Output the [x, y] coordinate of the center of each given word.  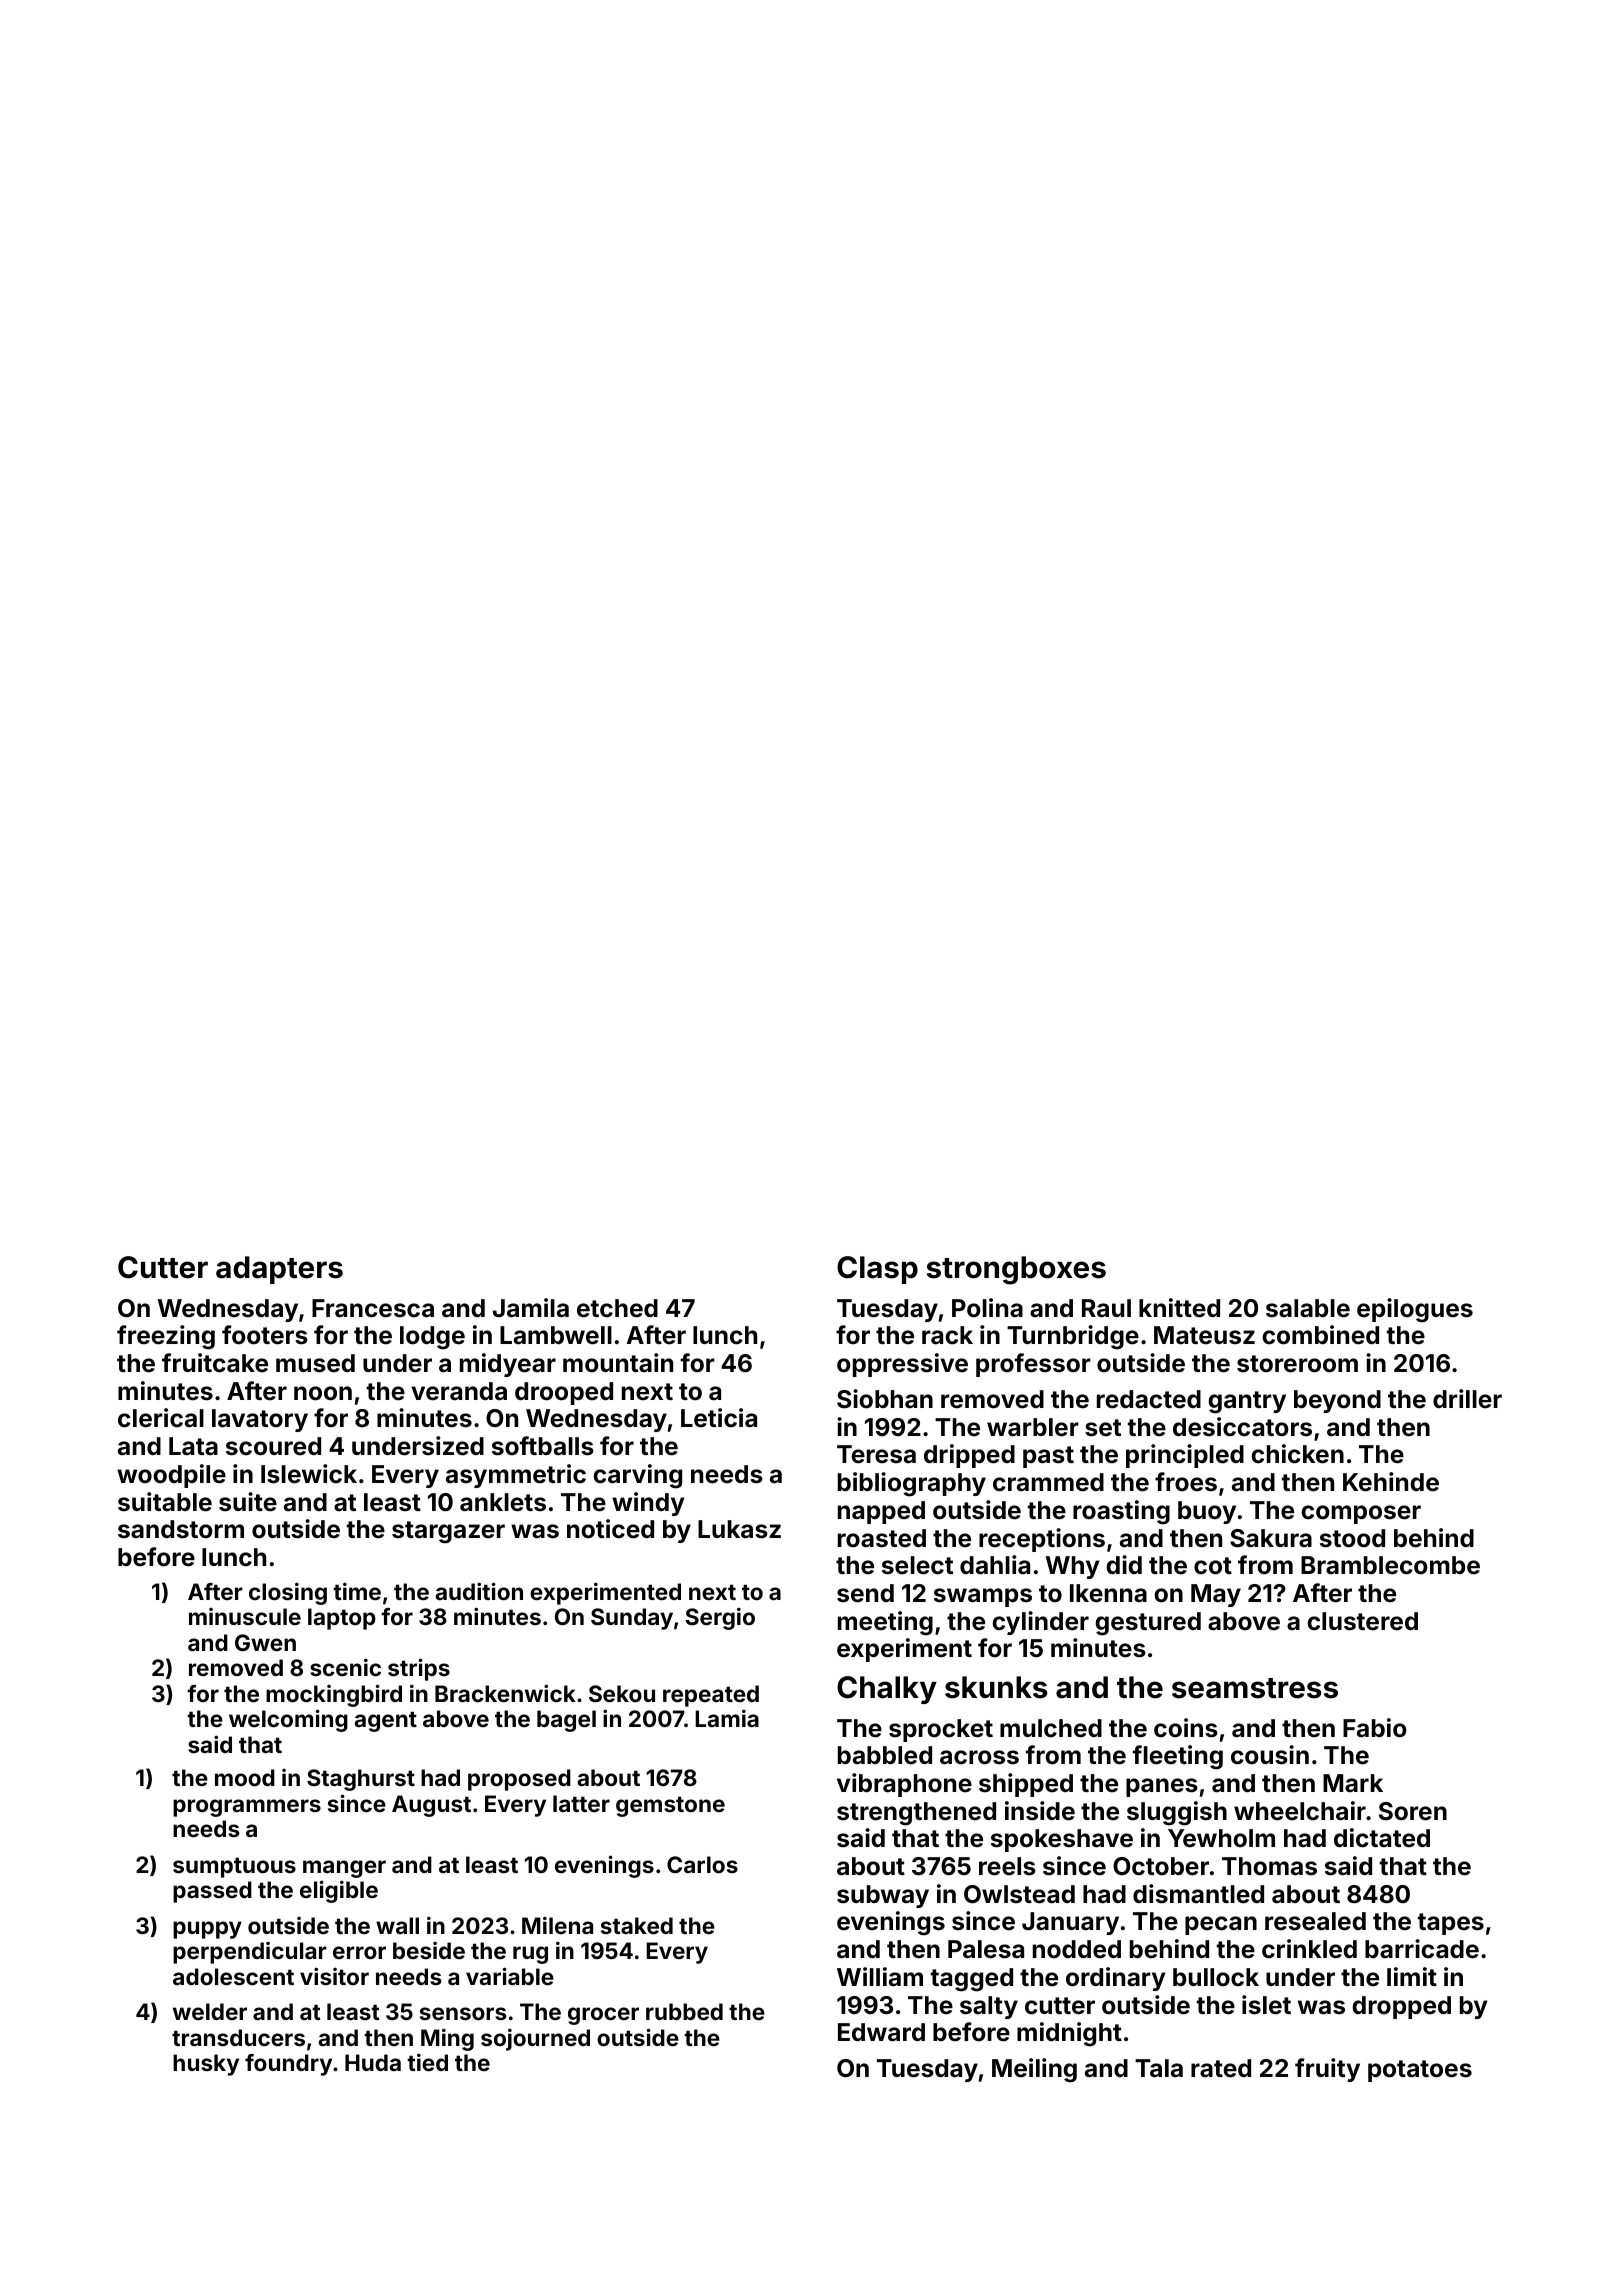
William [880, 1977]
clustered [1362, 1621]
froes [1186, 1482]
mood [245, 1777]
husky [206, 2065]
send [865, 1593]
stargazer [448, 1532]
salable [1308, 1308]
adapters [279, 1270]
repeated [711, 1696]
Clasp [877, 1270]
